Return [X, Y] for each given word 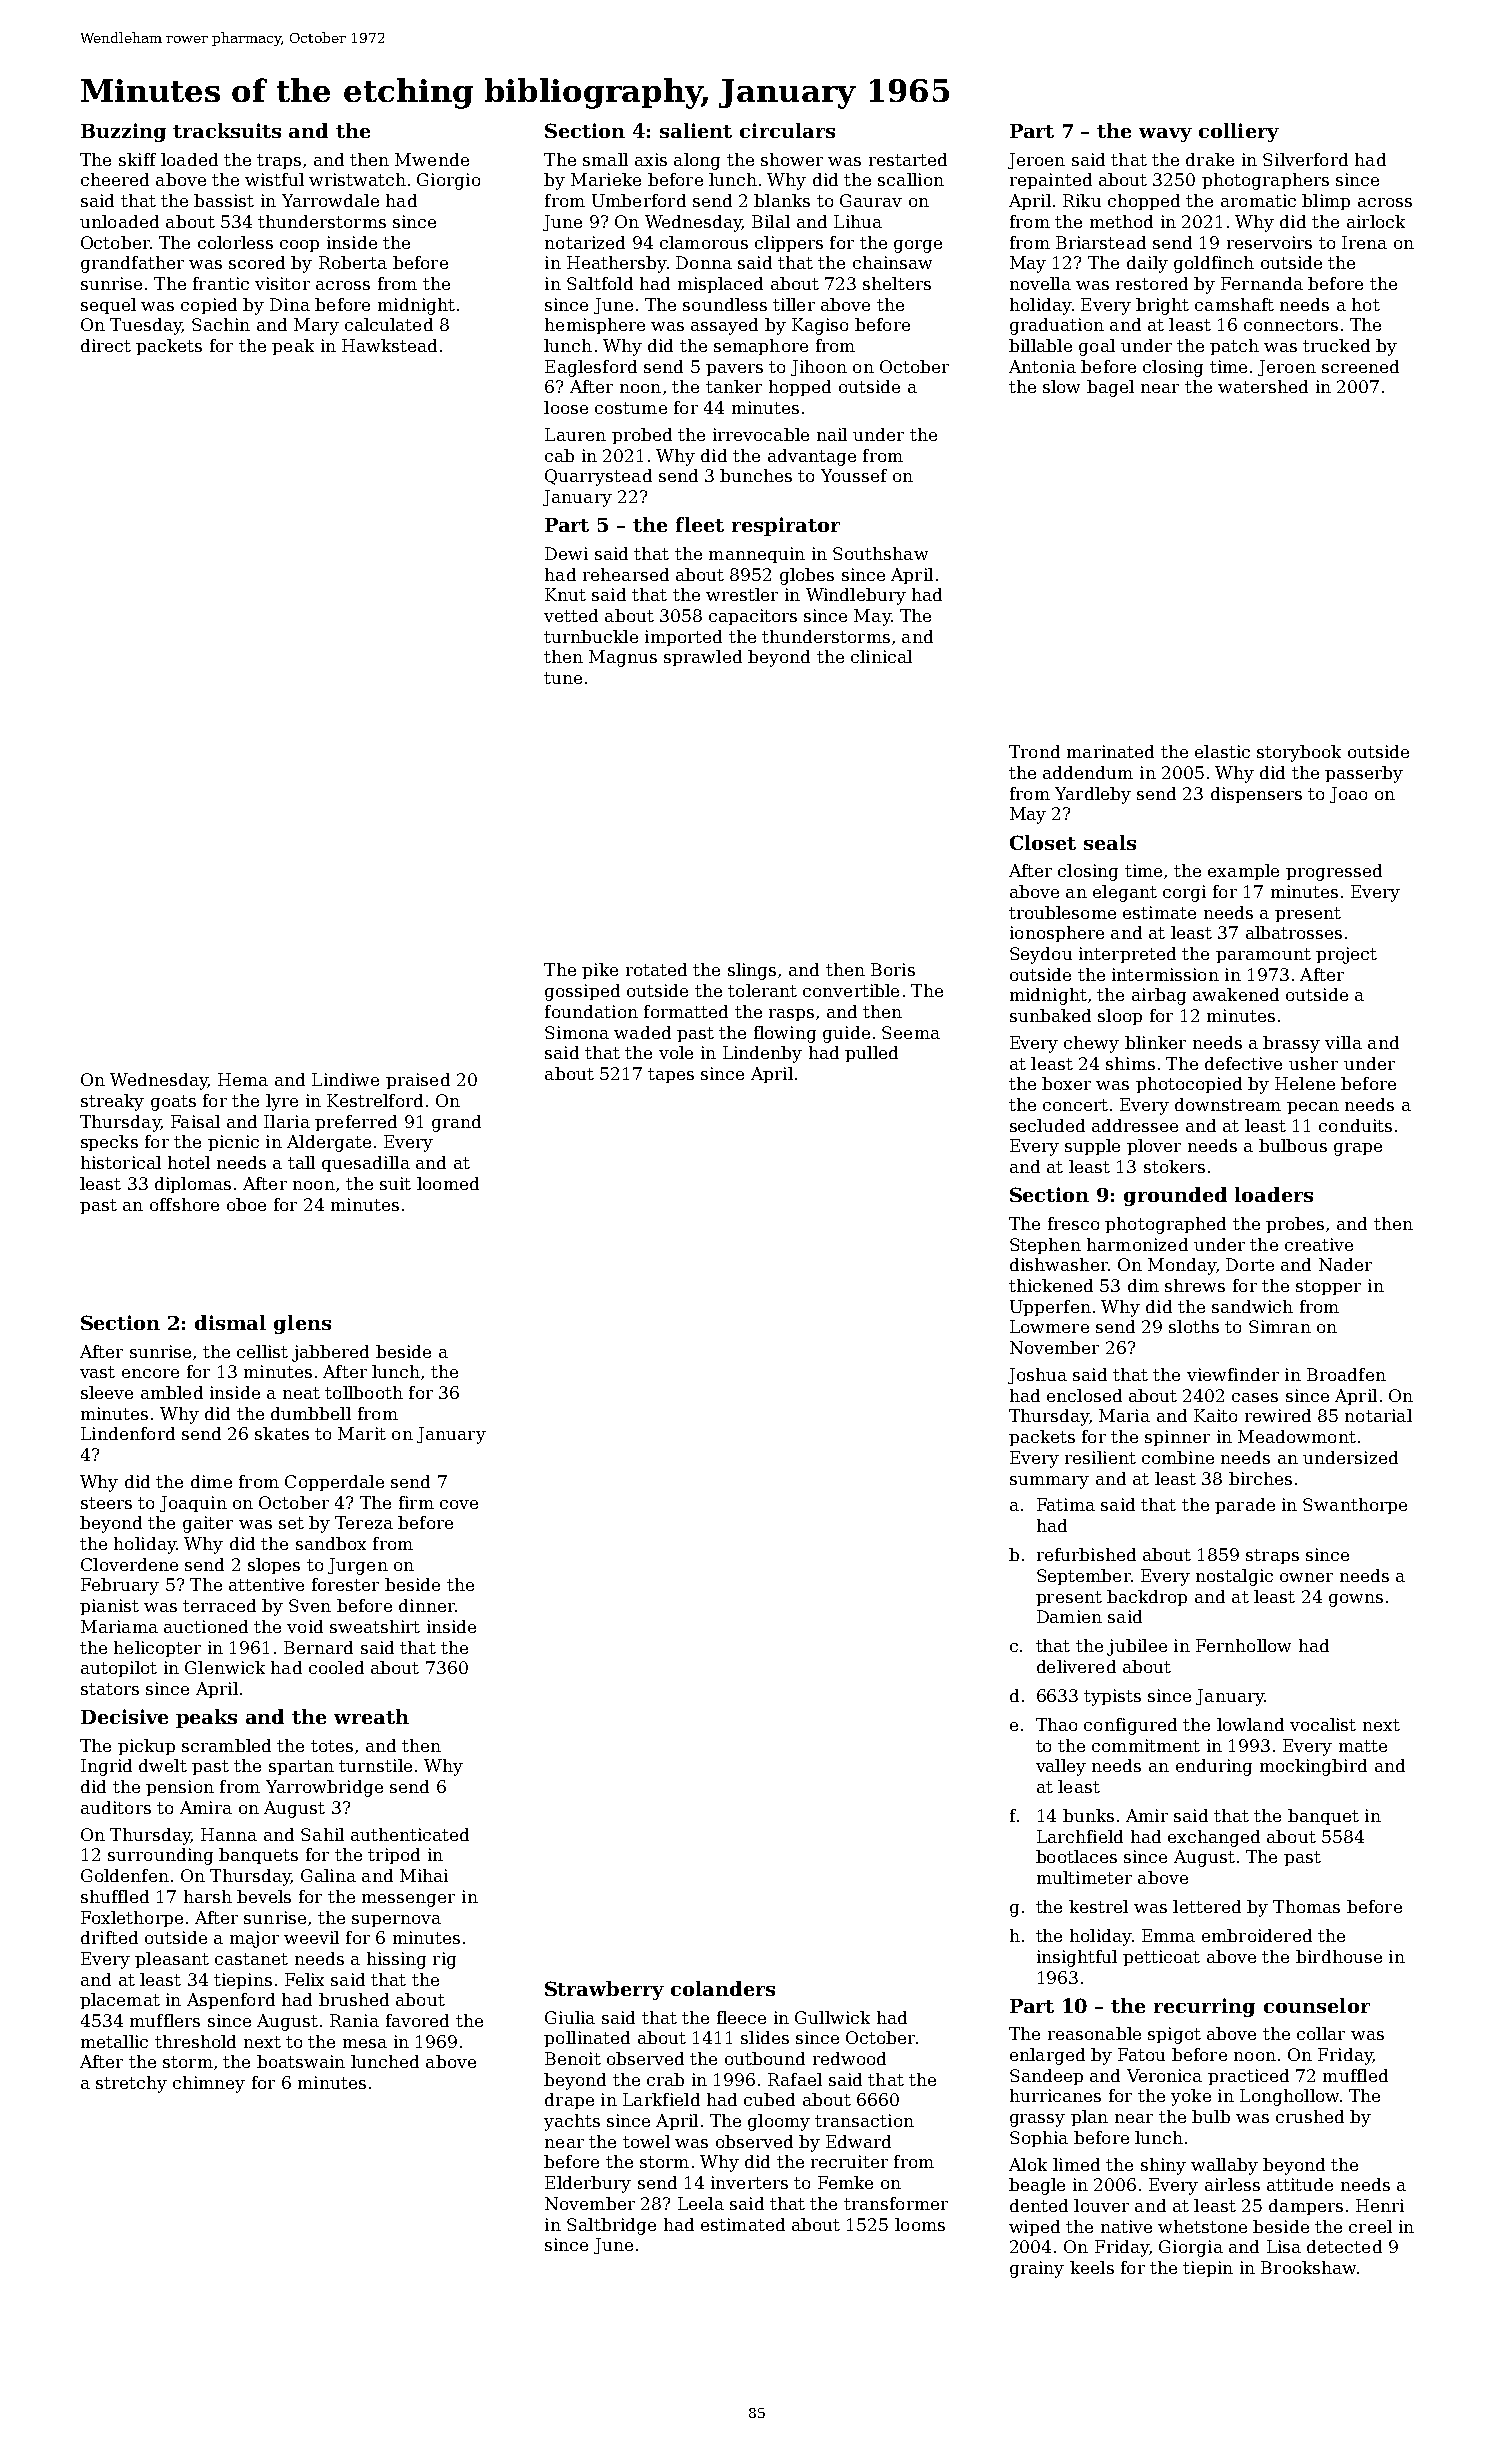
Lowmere [1049, 1326]
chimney [209, 2084]
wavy [1165, 135]
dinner [427, 1605]
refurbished [1086, 1554]
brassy [1291, 1044]
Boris [893, 969]
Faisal [195, 1121]
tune [563, 678]
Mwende [432, 159]
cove [459, 1504]
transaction [864, 2120]
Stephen [1045, 1246]
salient [696, 130]
